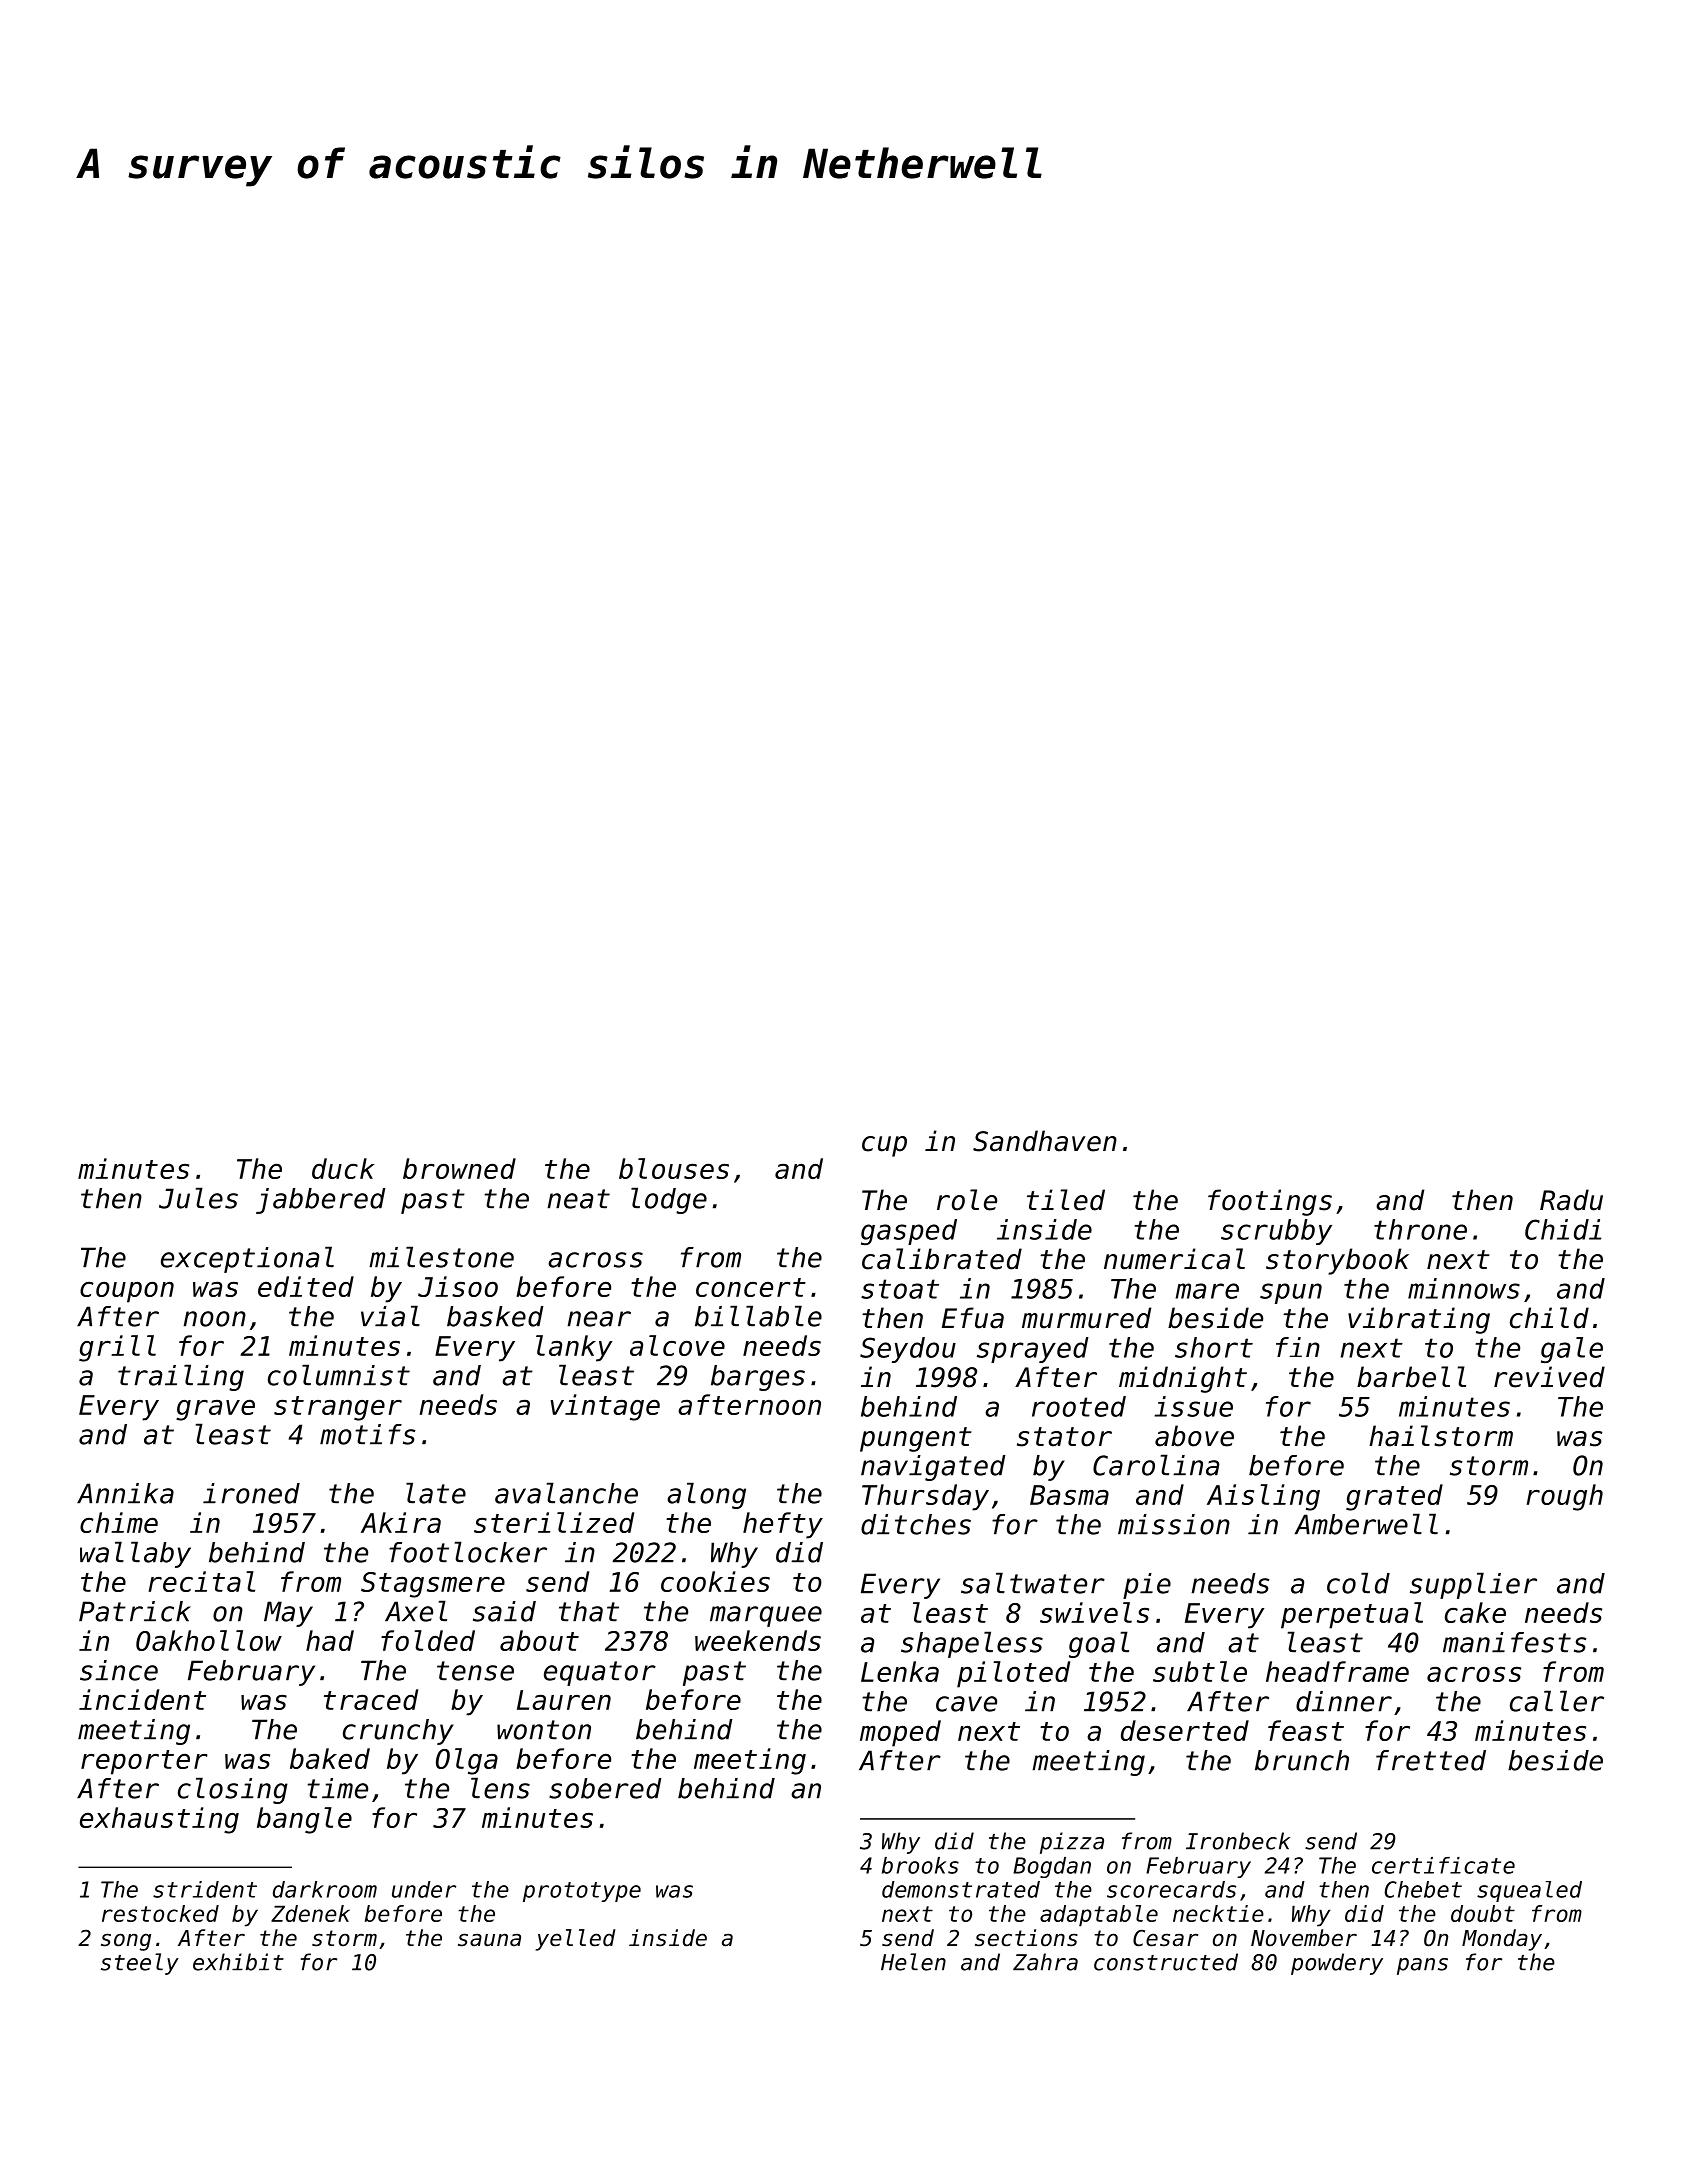 This screenshot has height=2178, width=1683. What do you see at coordinates (238, 1962) in the screenshot?
I see `exhibit` at bounding box center [238, 1962].
